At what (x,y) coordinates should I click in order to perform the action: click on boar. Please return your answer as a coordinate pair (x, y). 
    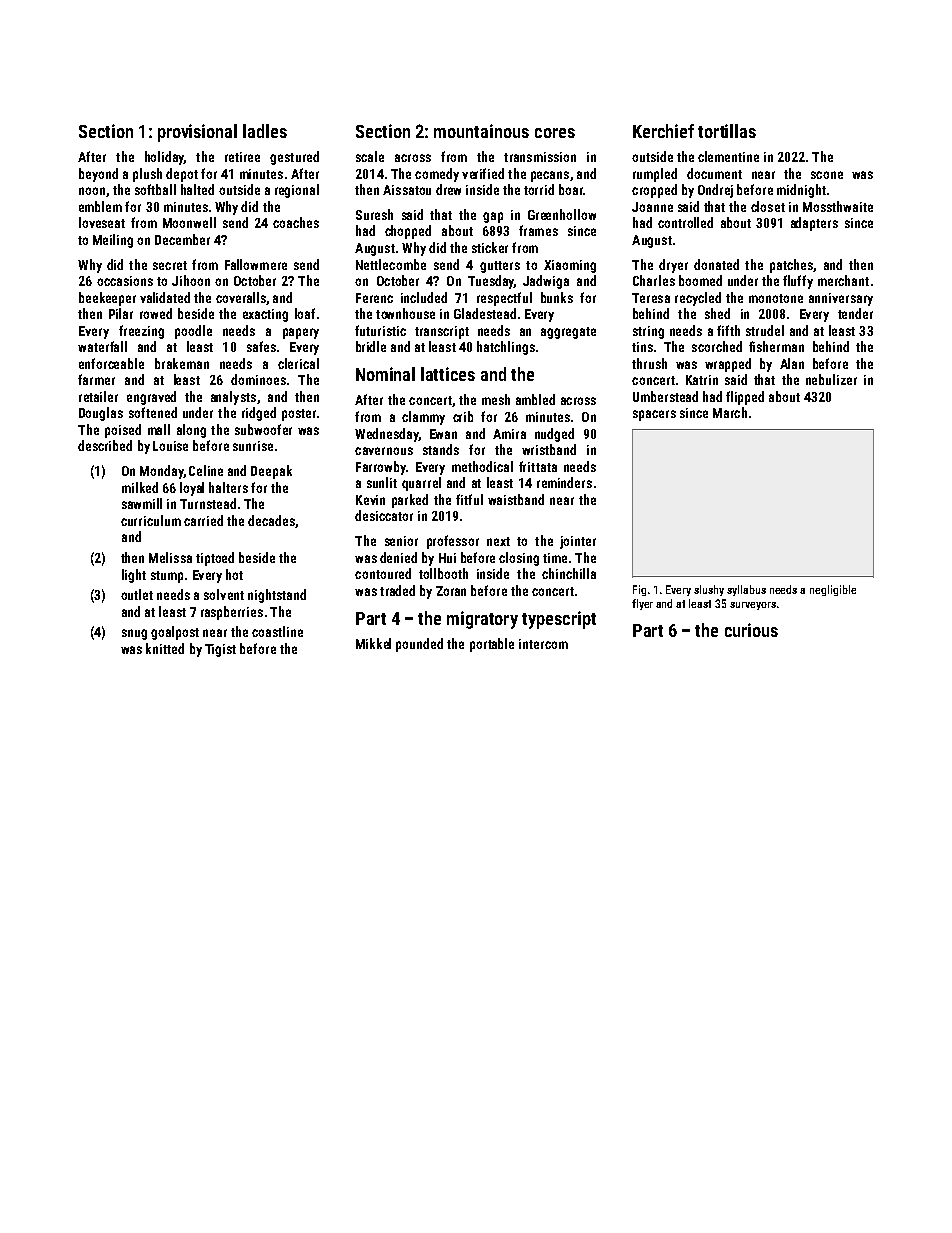
    Looking at the image, I should click on (571, 189).
